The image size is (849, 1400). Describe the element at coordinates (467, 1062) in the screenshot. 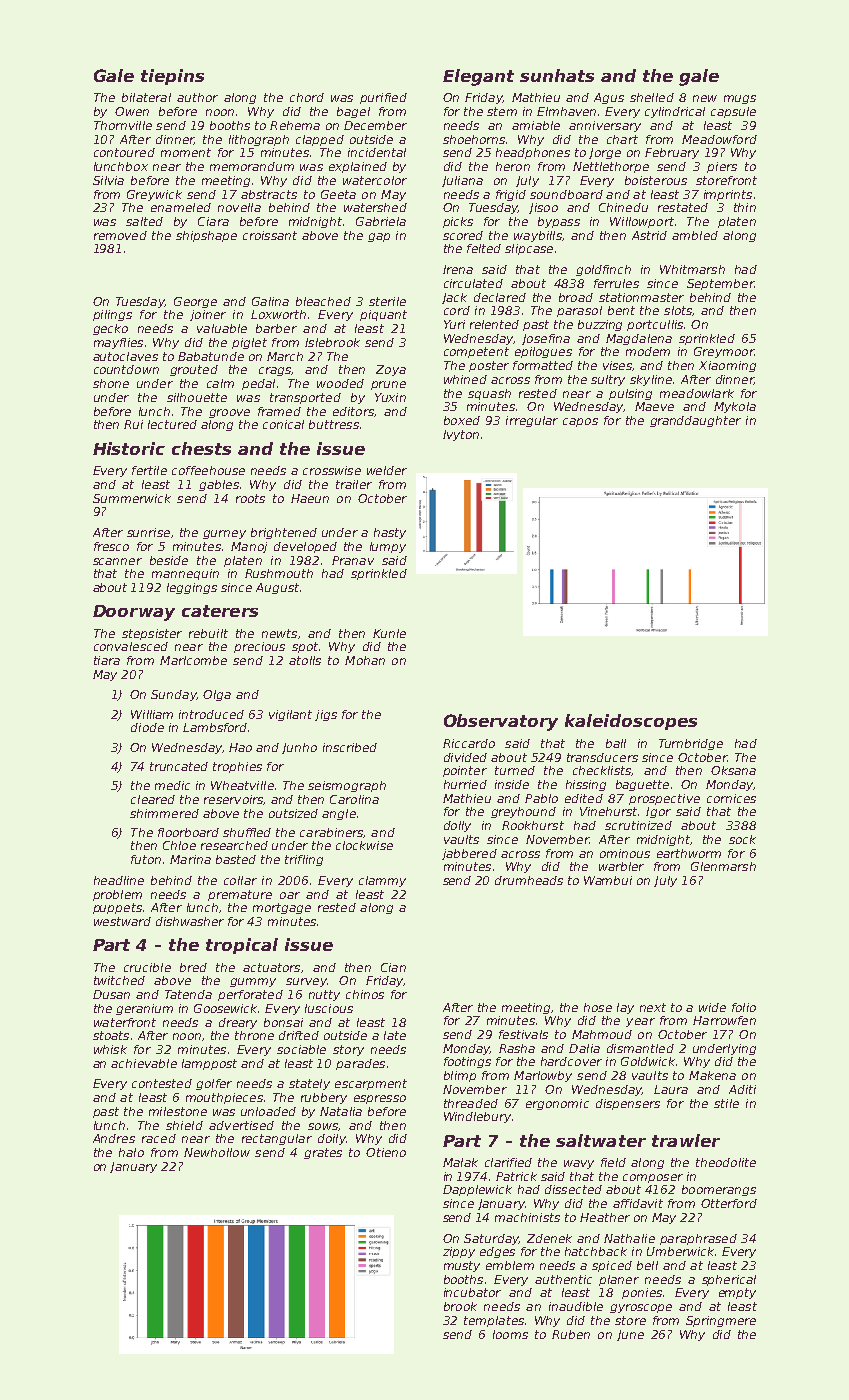

I see `footings` at that location.
